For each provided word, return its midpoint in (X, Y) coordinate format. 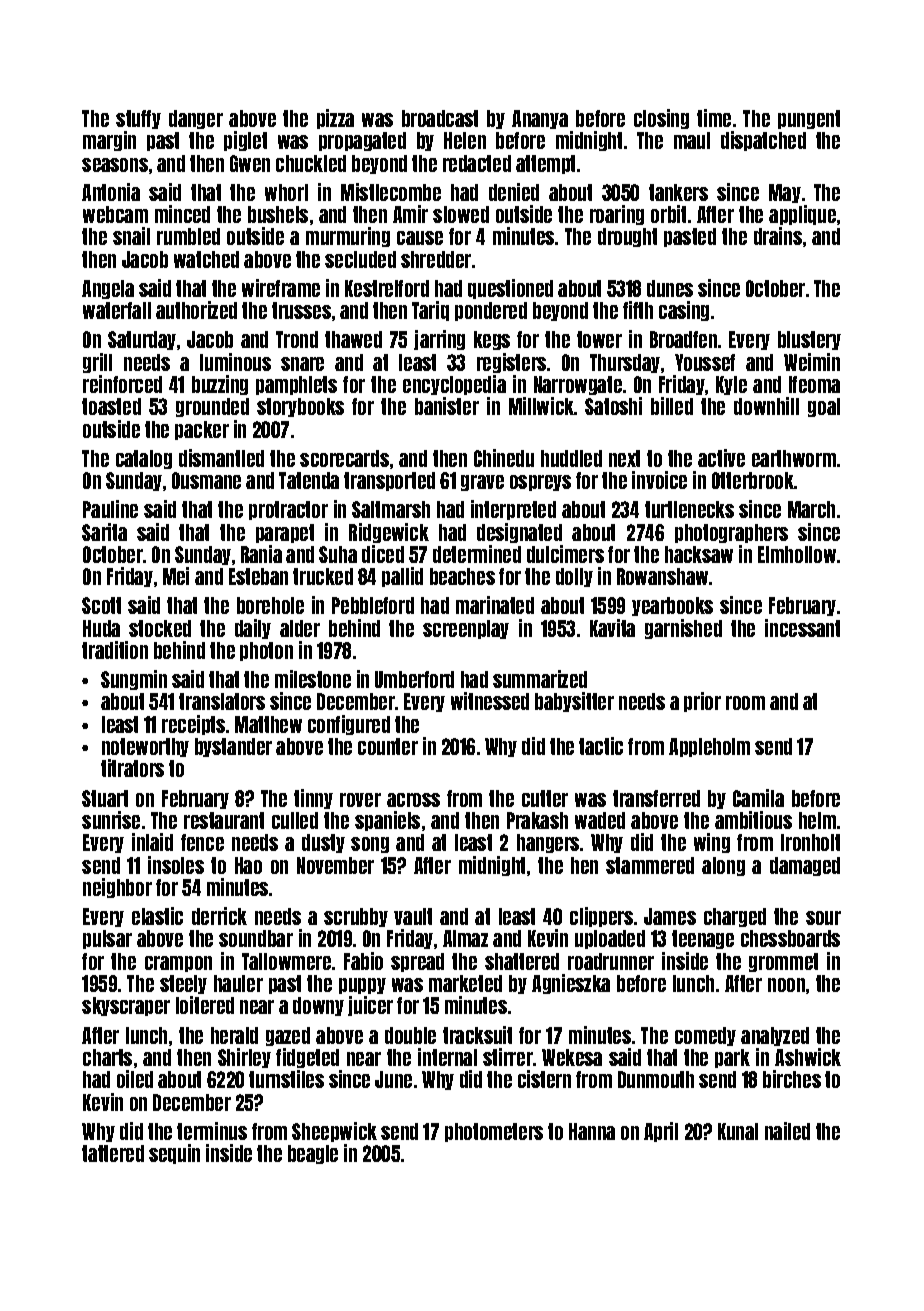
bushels (278, 214)
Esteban (258, 576)
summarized (540, 679)
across (413, 800)
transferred (656, 798)
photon (266, 651)
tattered (113, 1153)
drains (778, 236)
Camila (758, 798)
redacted (477, 163)
